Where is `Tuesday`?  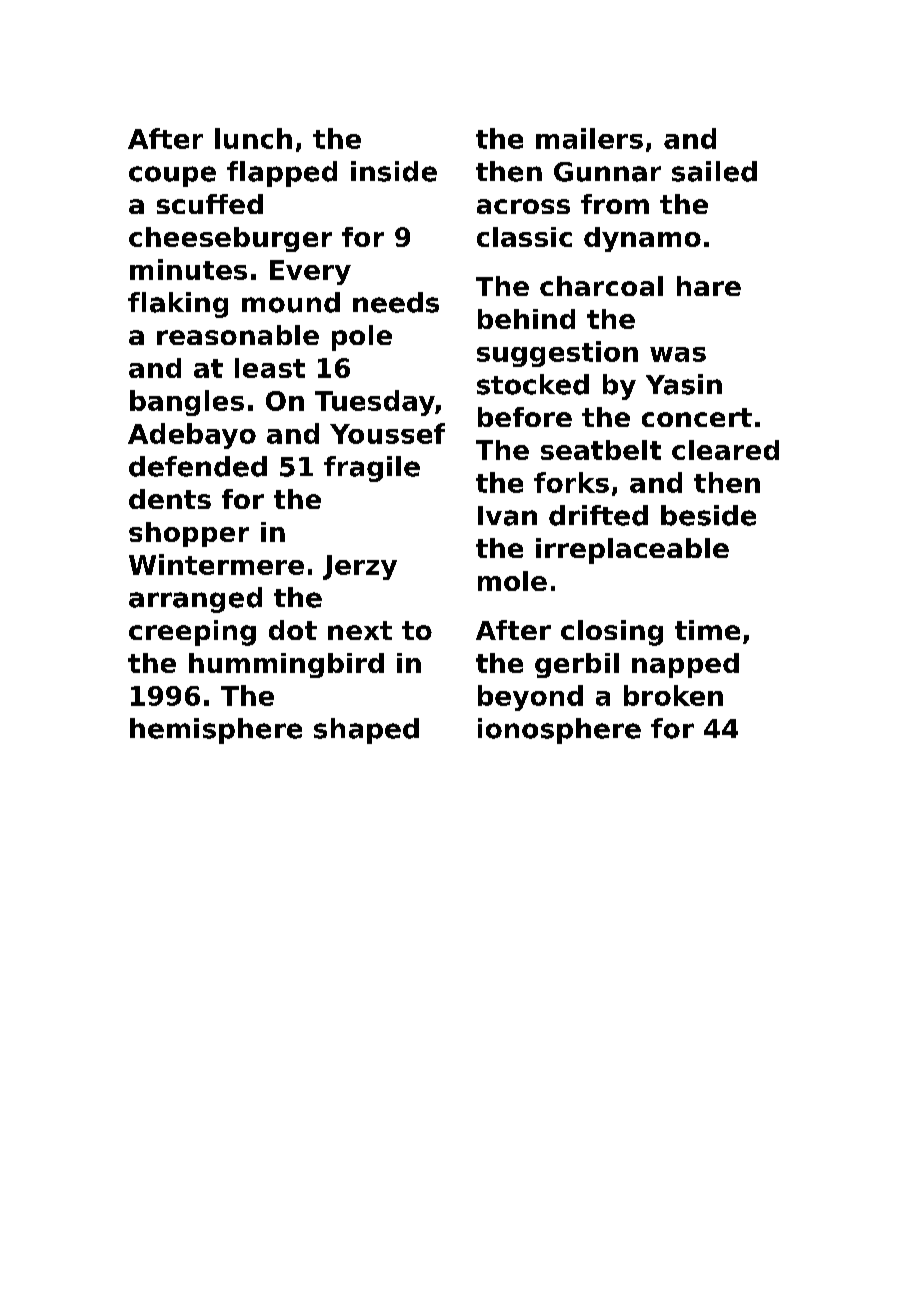 Tuesday is located at coordinates (375, 403).
